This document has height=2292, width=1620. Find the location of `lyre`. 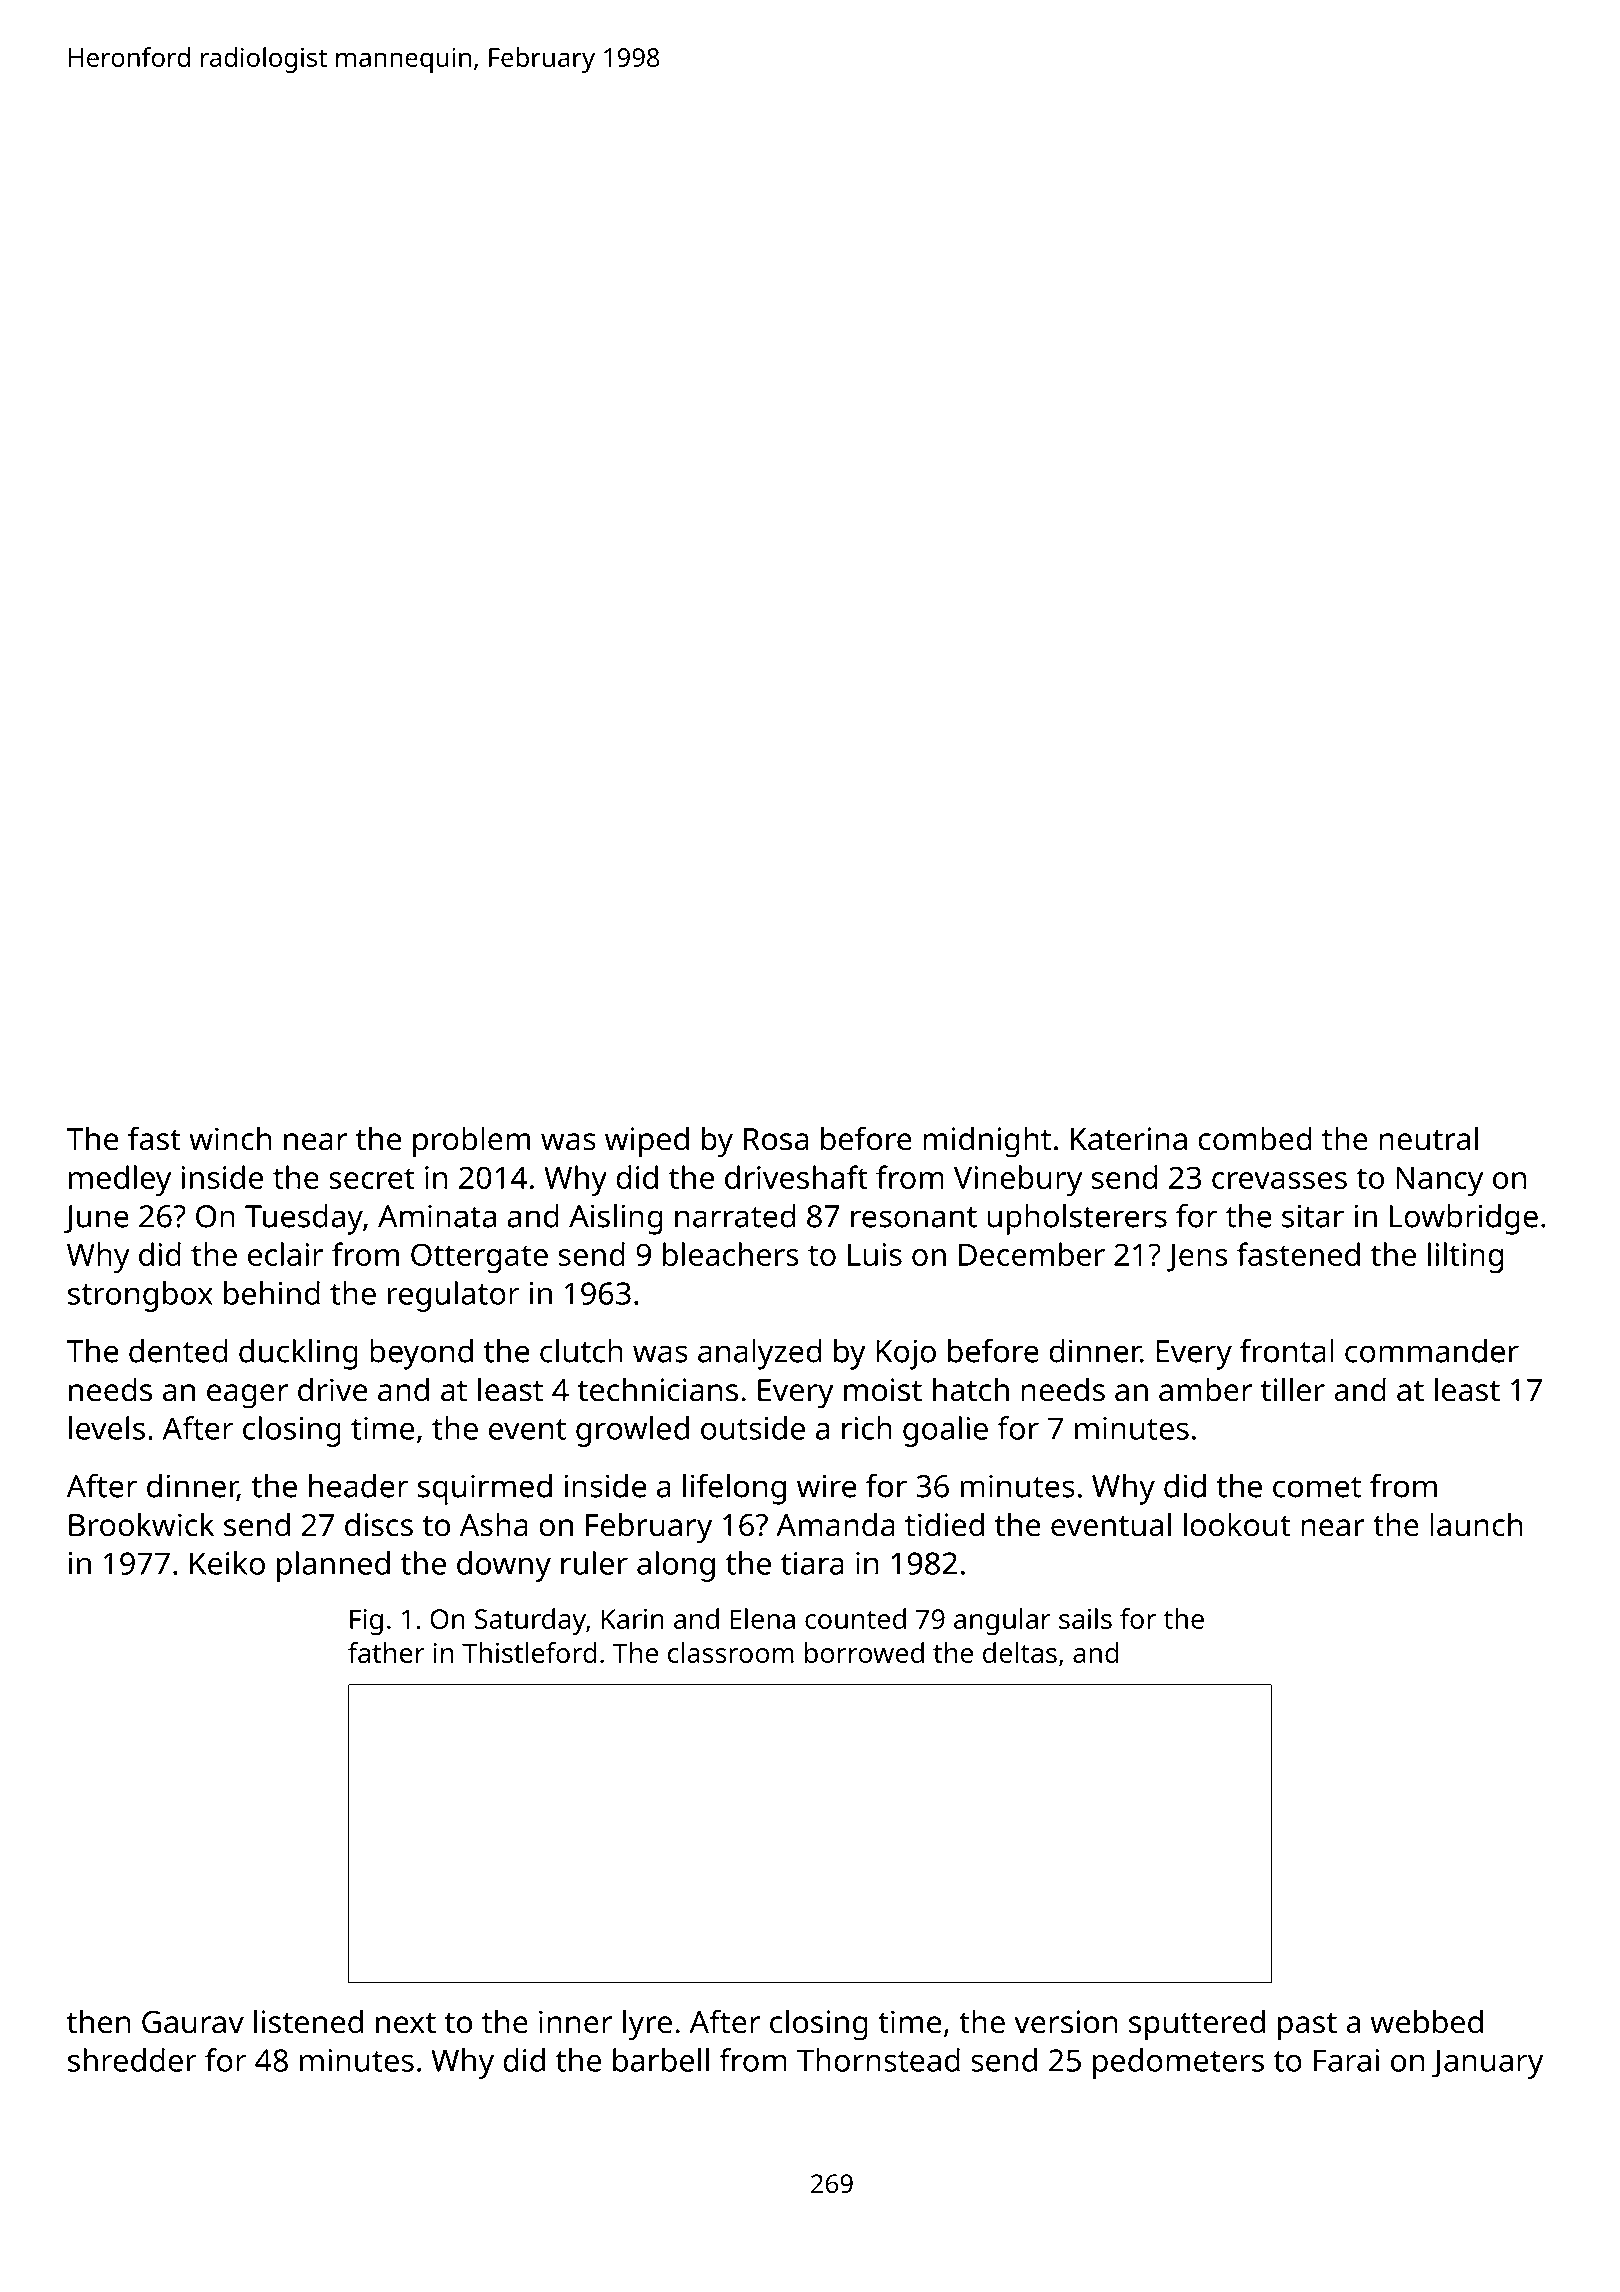

lyre is located at coordinates (647, 2025).
